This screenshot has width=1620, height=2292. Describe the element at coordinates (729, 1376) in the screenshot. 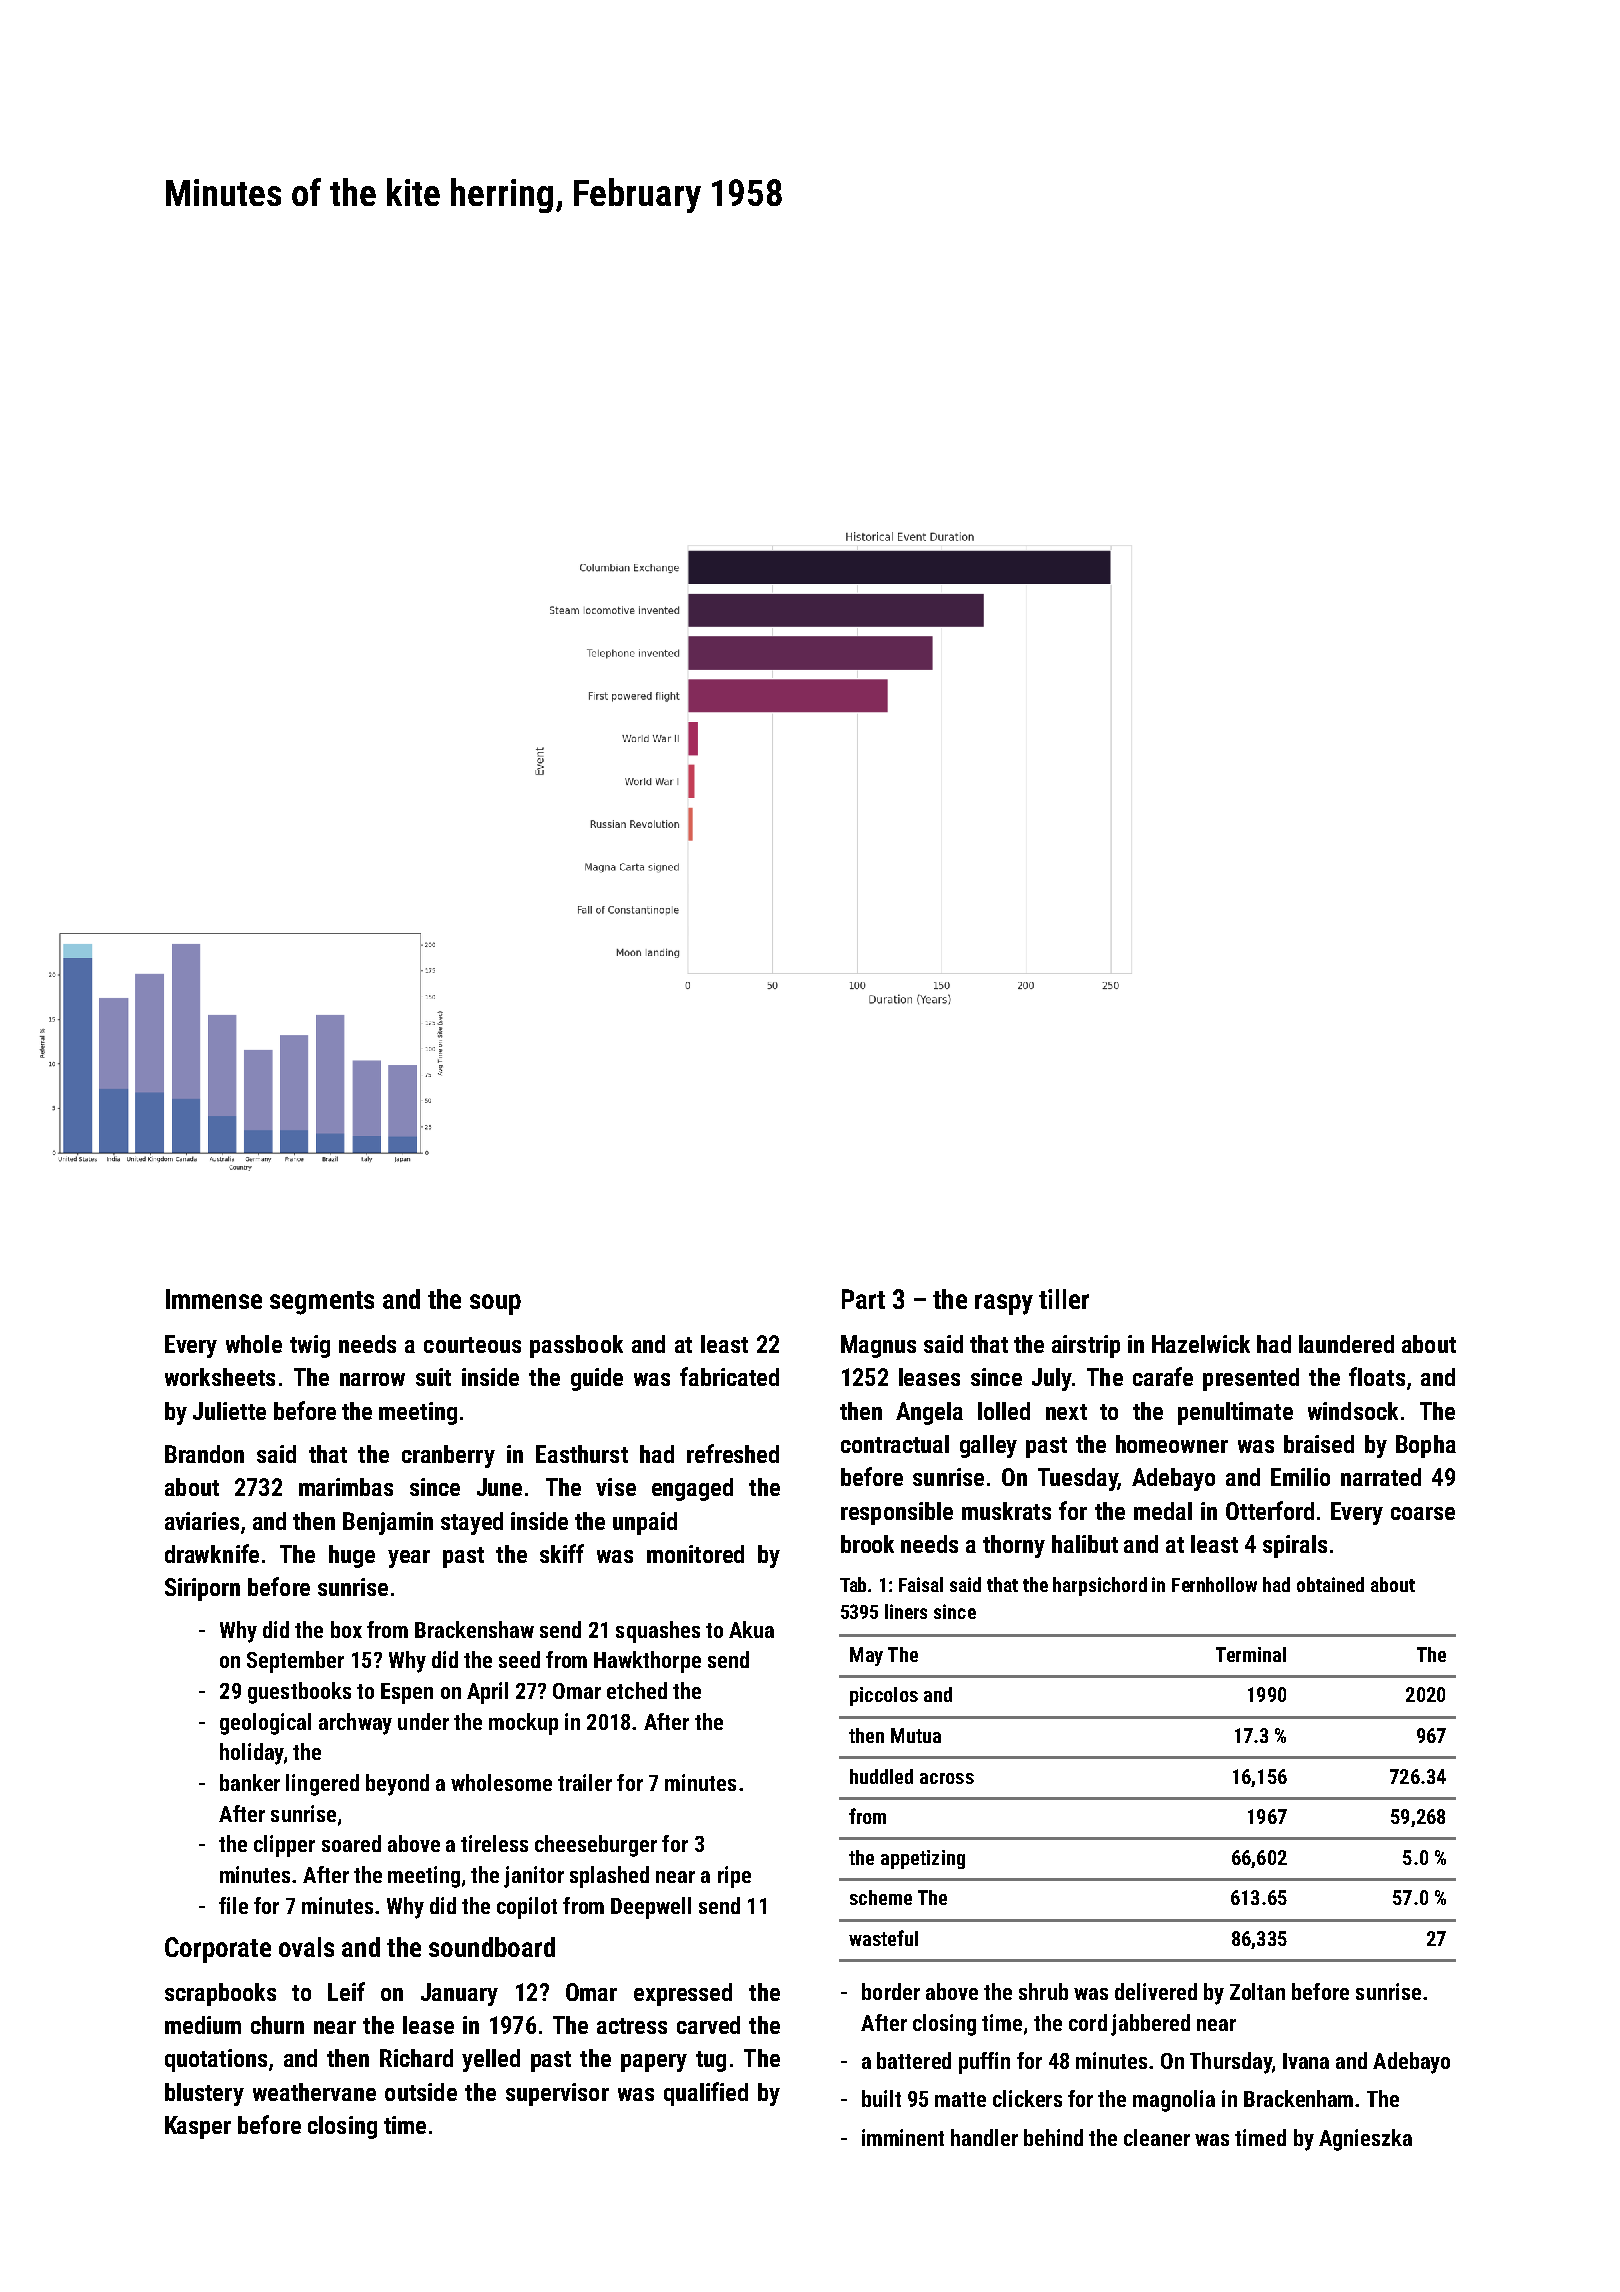

I see `fabricated` at that location.
